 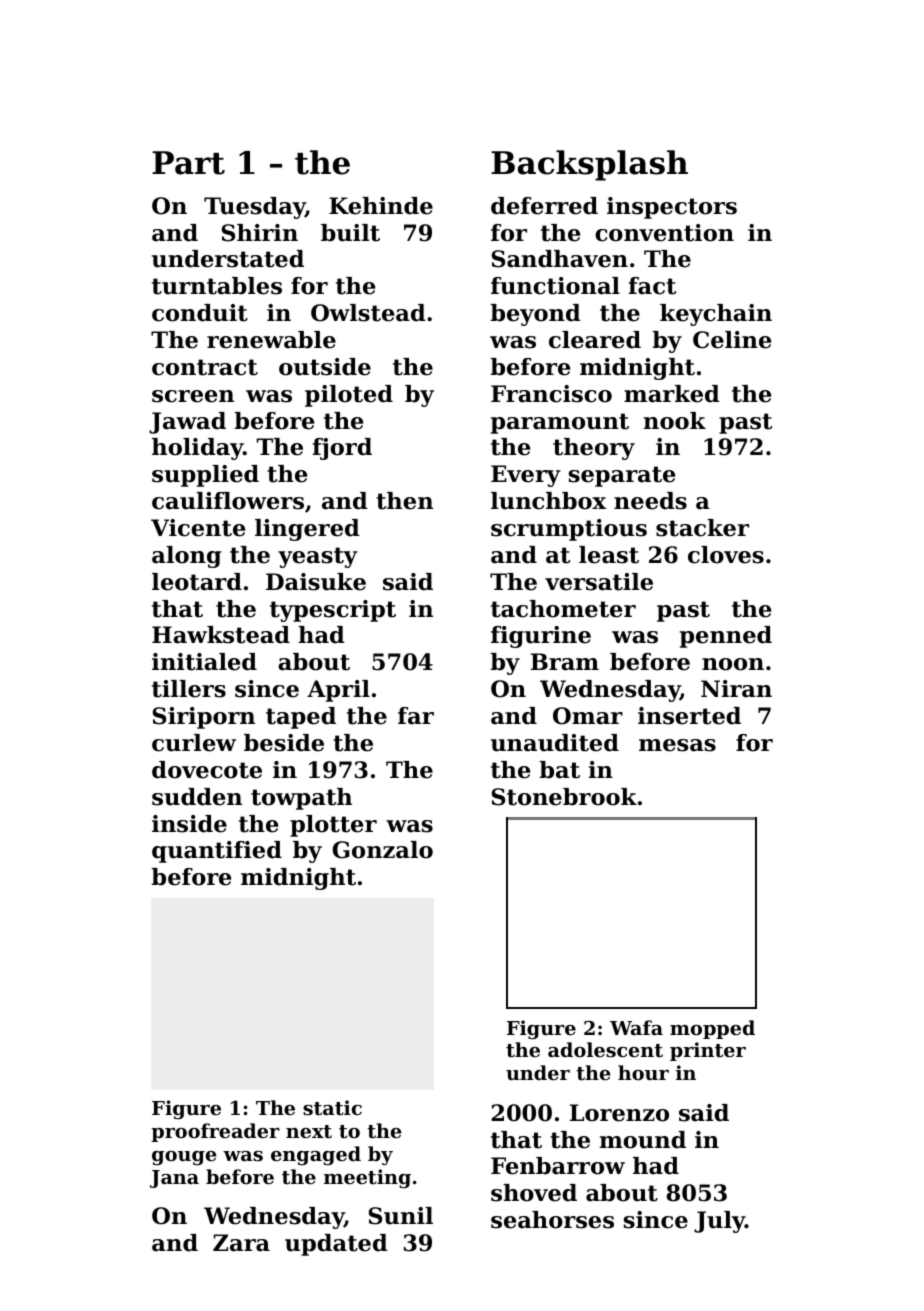 I want to click on mound, so click(x=643, y=1140).
